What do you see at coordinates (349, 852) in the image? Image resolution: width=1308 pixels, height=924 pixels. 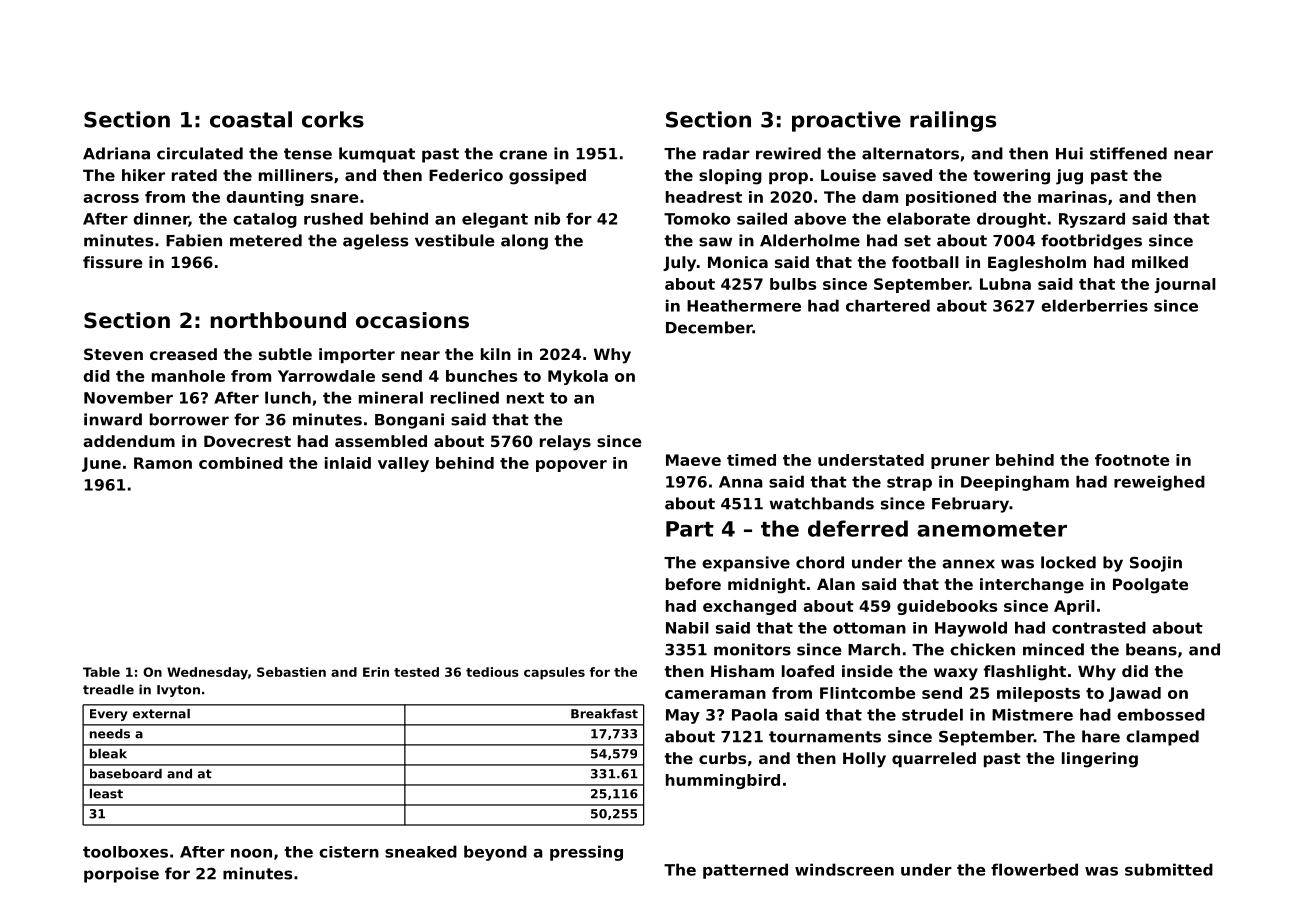 I see `cistern` at bounding box center [349, 852].
